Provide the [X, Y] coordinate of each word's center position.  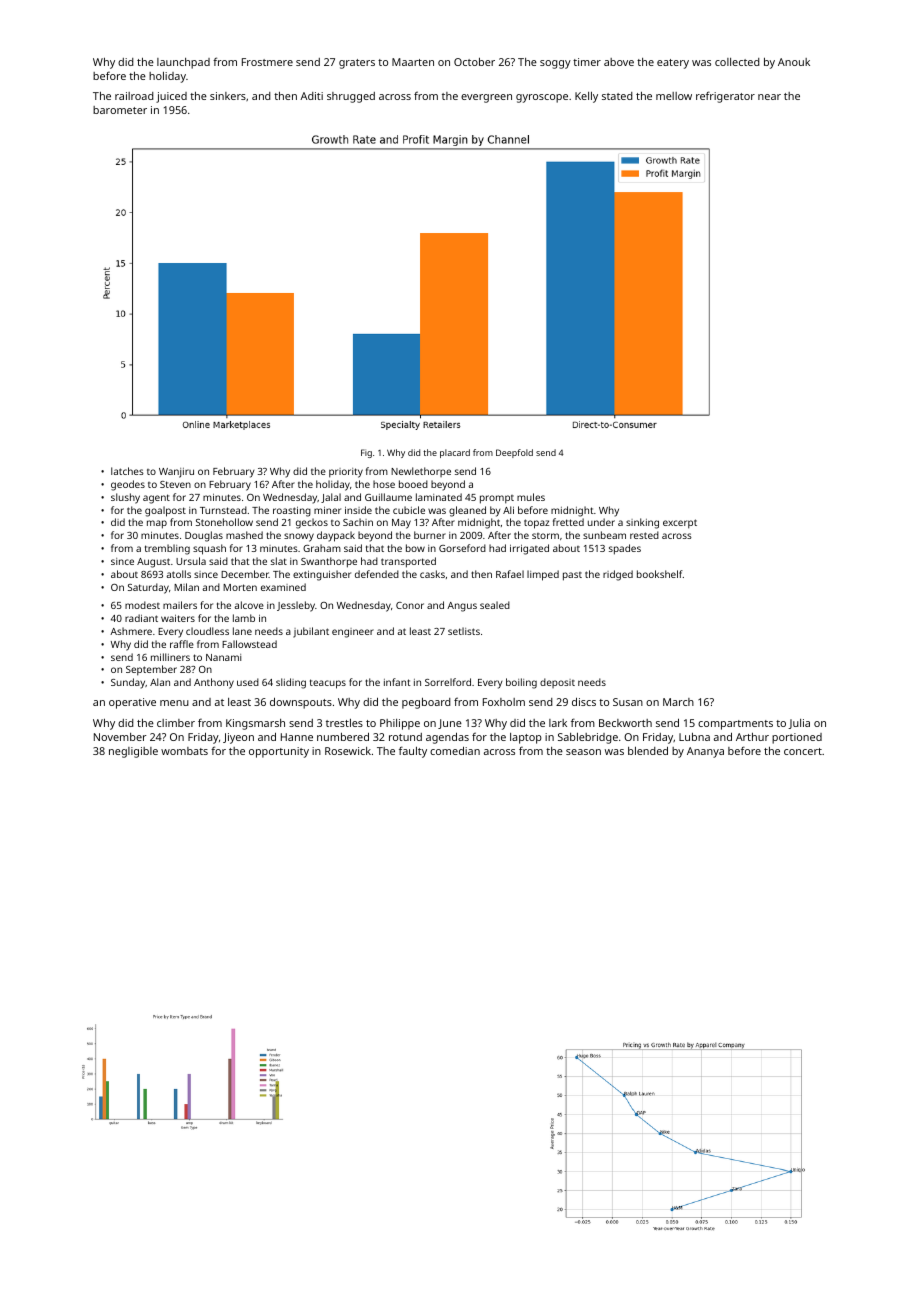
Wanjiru [176, 473]
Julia [799, 724]
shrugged [351, 97]
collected [737, 62]
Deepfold [514, 453]
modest [142, 605]
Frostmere [267, 62]
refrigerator [725, 97]
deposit [557, 683]
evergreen [486, 98]
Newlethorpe [421, 472]
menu [174, 703]
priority [346, 473]
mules [531, 497]
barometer [120, 110]
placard [455, 453]
